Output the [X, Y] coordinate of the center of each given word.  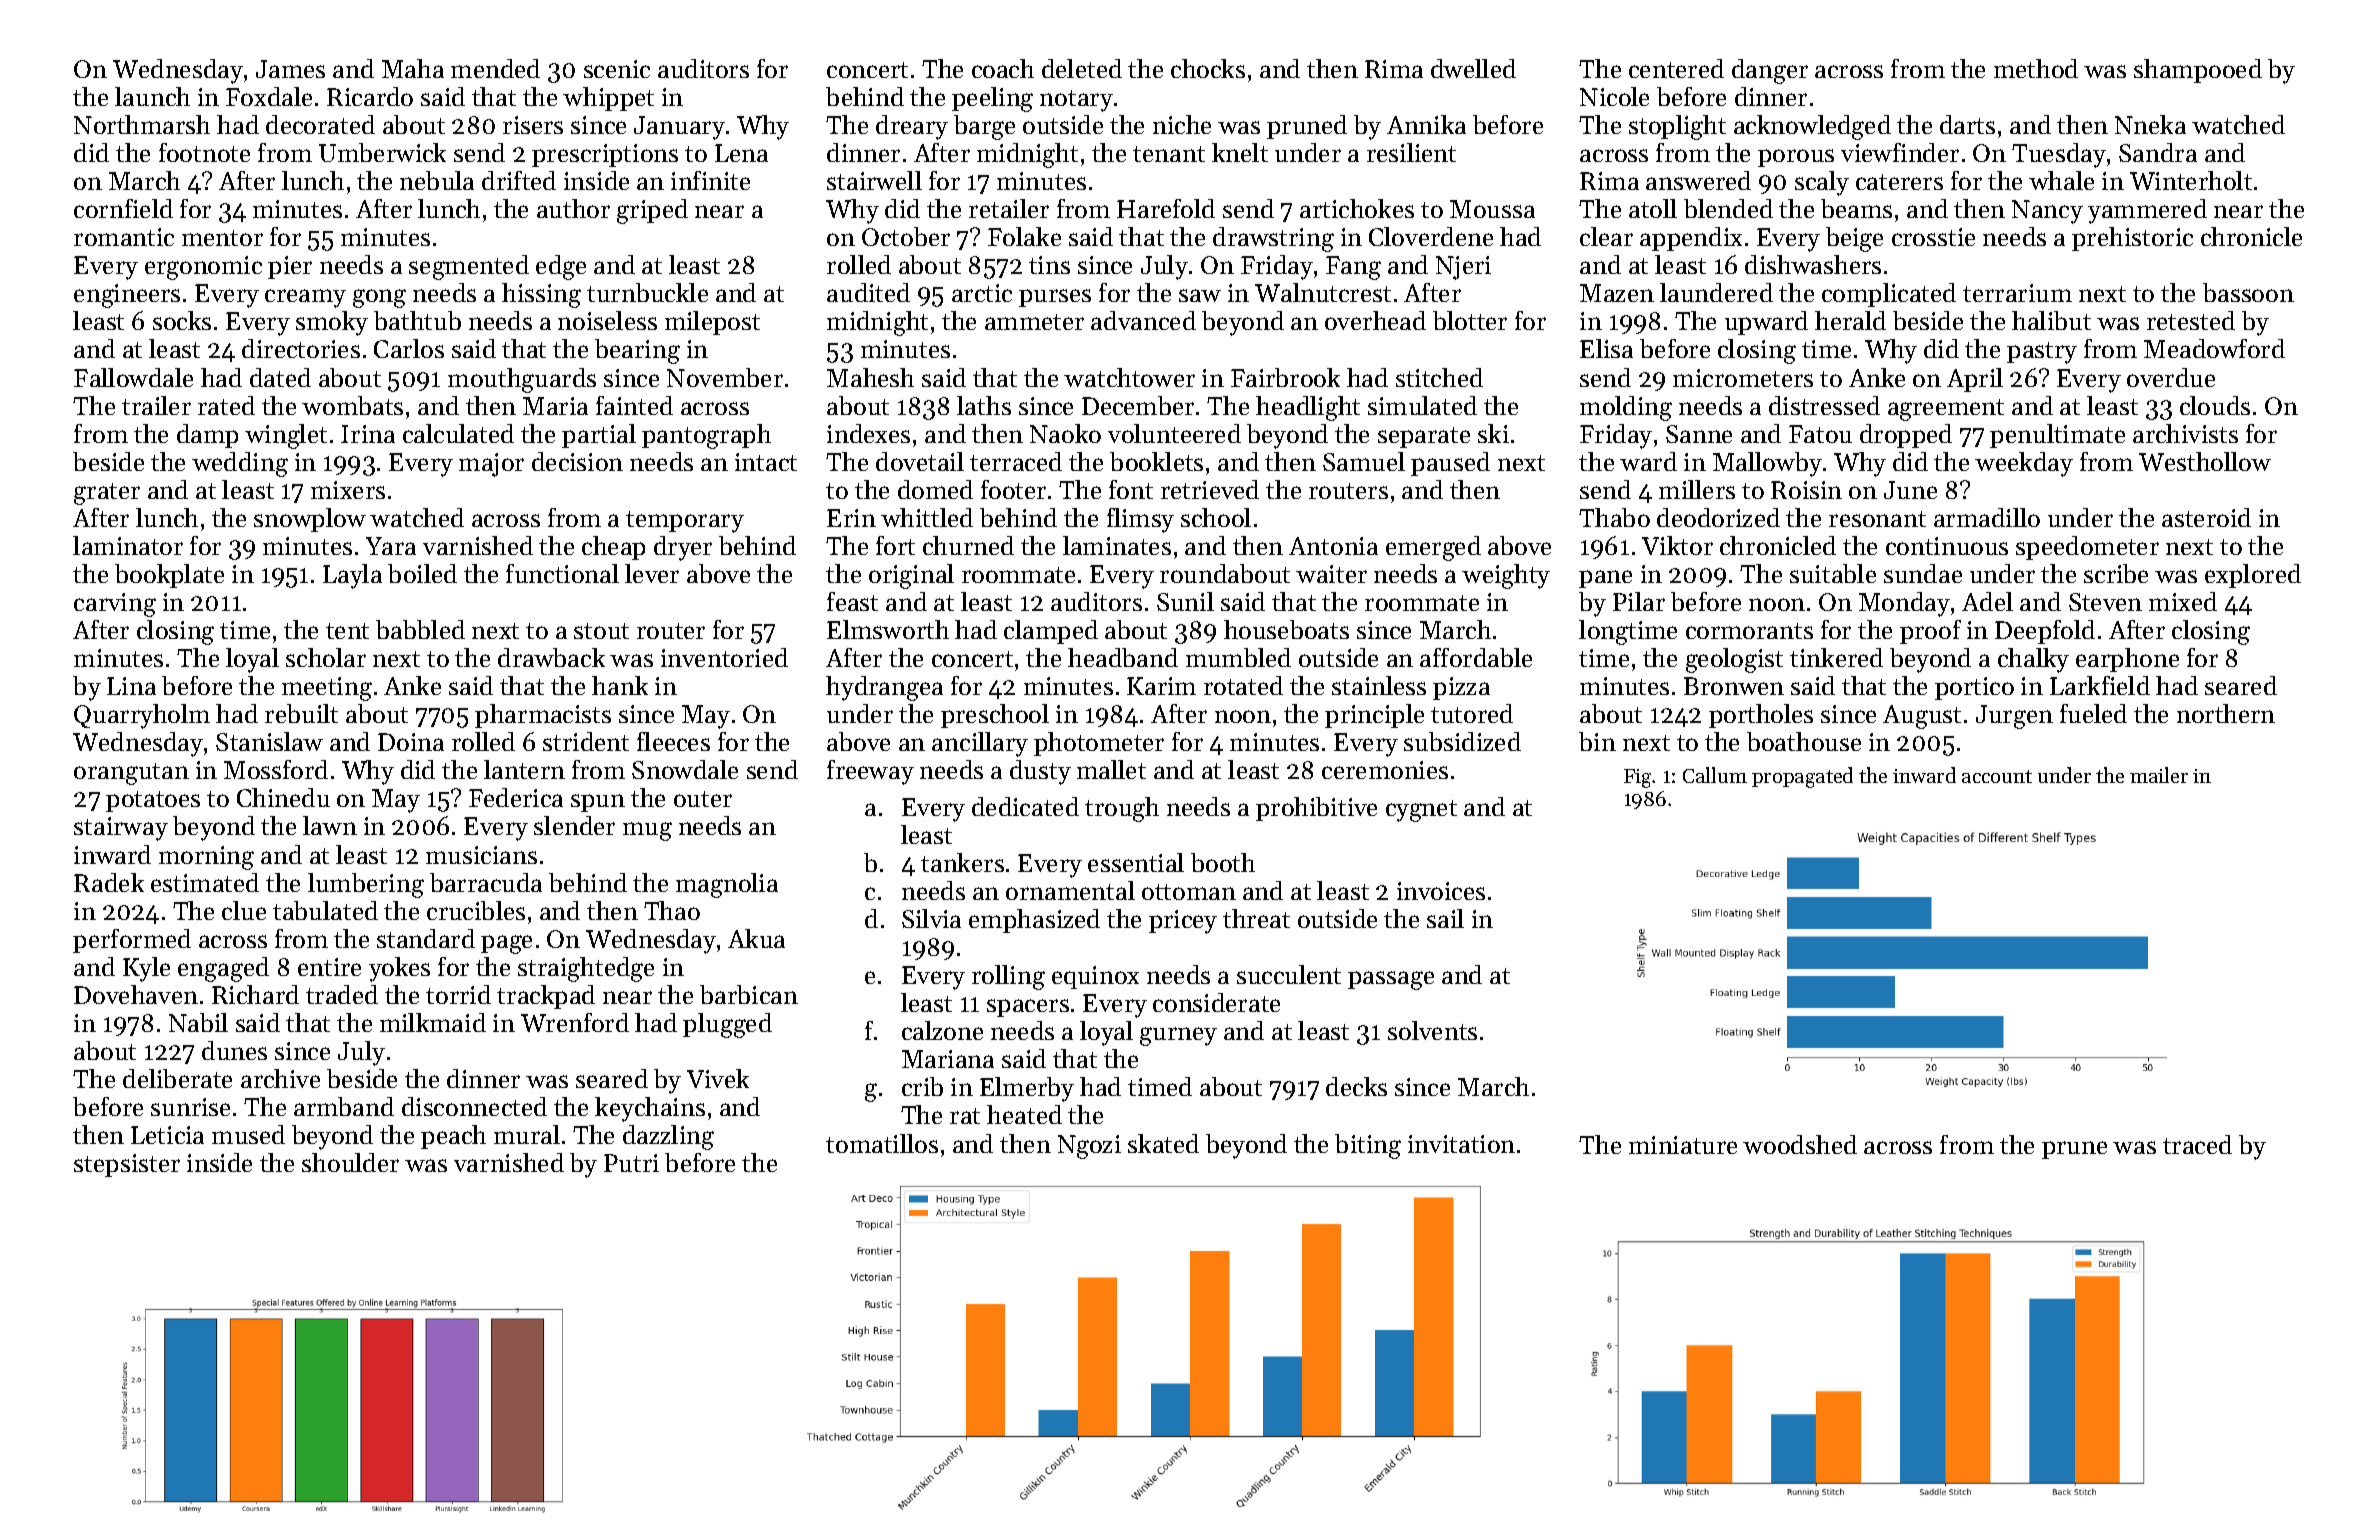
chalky [2033, 660]
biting [1368, 1146]
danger [1770, 71]
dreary [912, 127]
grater [107, 494]
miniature [1683, 1145]
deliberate [177, 1078]
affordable [1476, 657]
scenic [617, 69]
